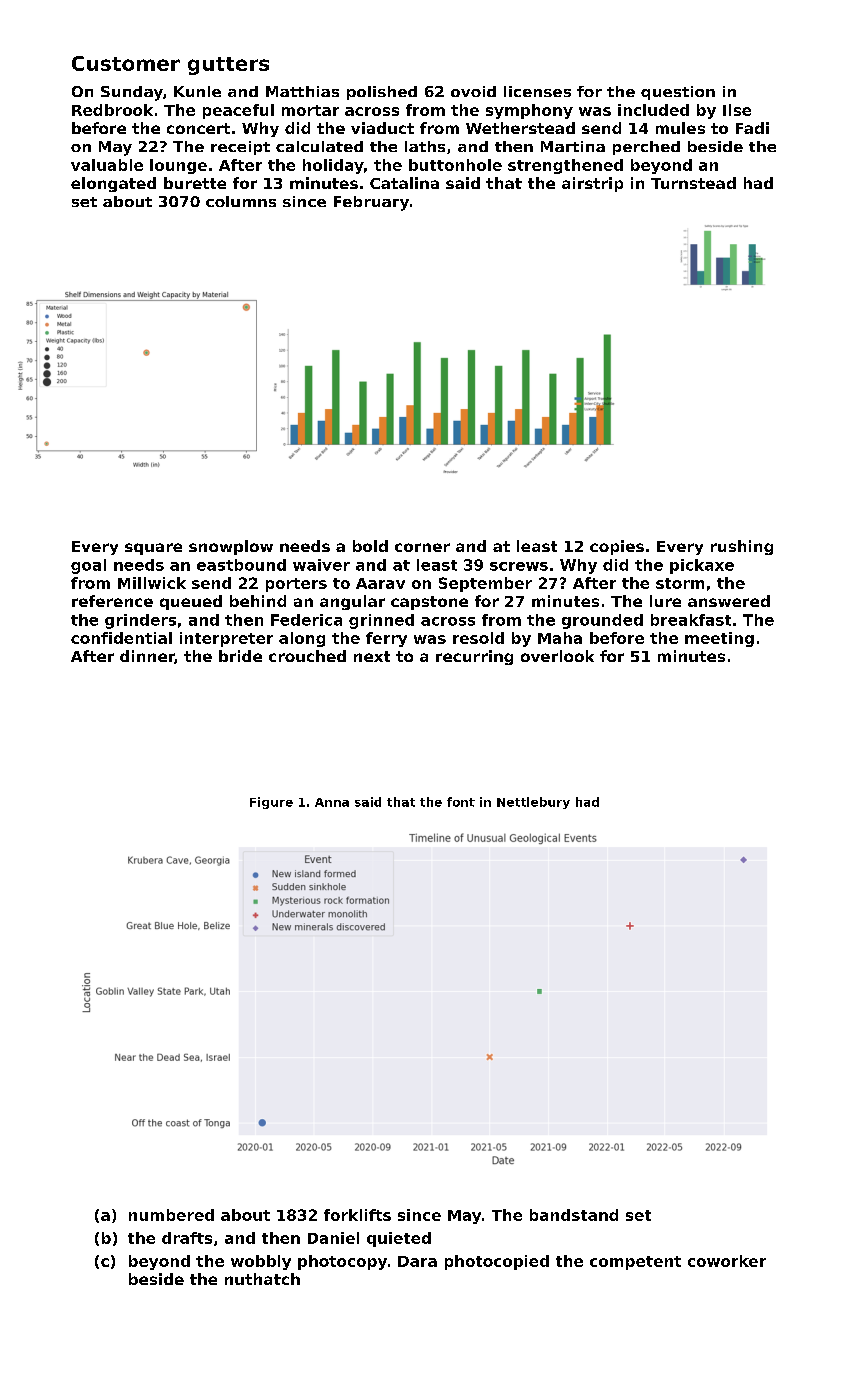  What do you see at coordinates (422, 547) in the screenshot?
I see `corner` at bounding box center [422, 547].
